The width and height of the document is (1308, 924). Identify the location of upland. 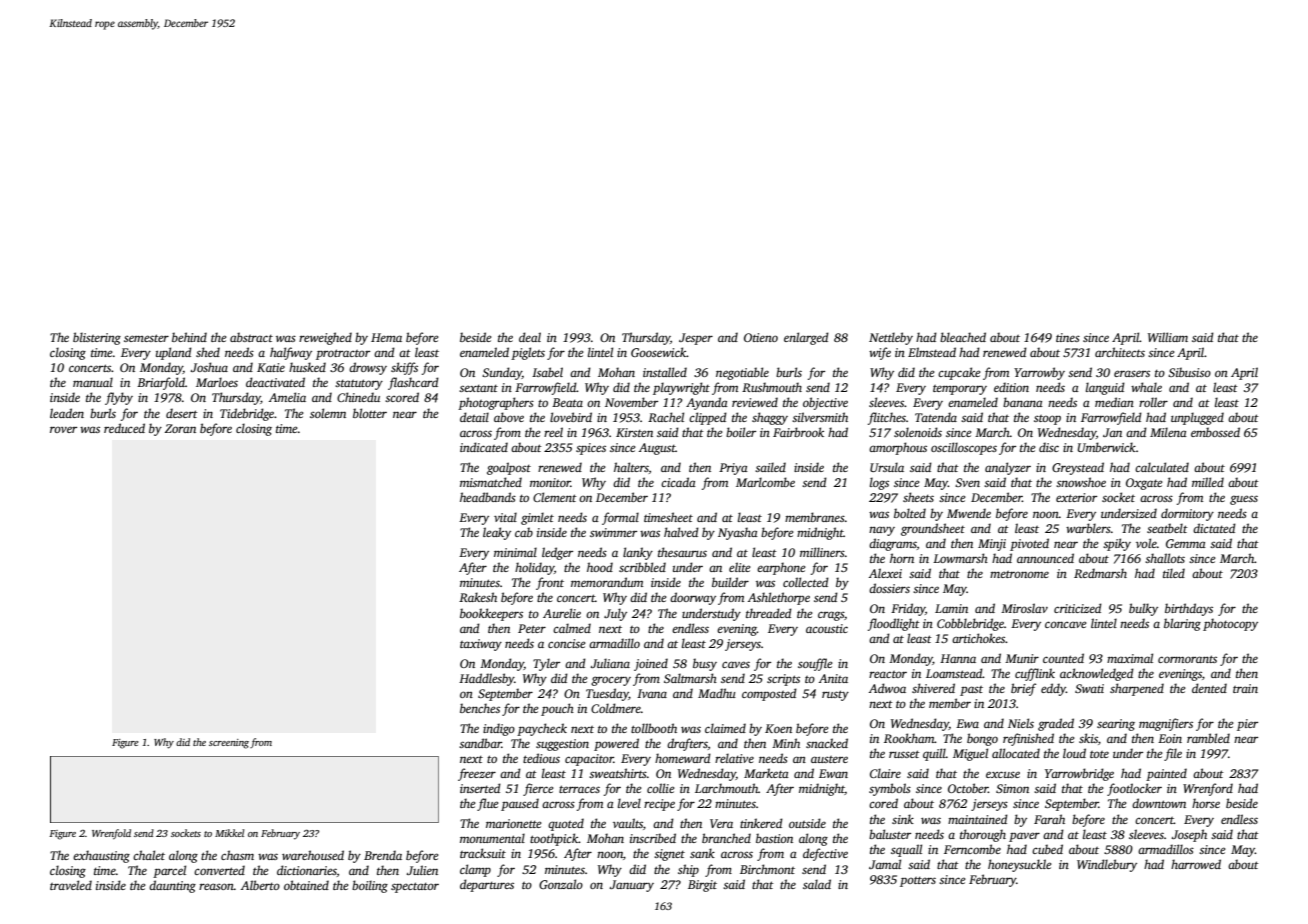
(174, 353).
